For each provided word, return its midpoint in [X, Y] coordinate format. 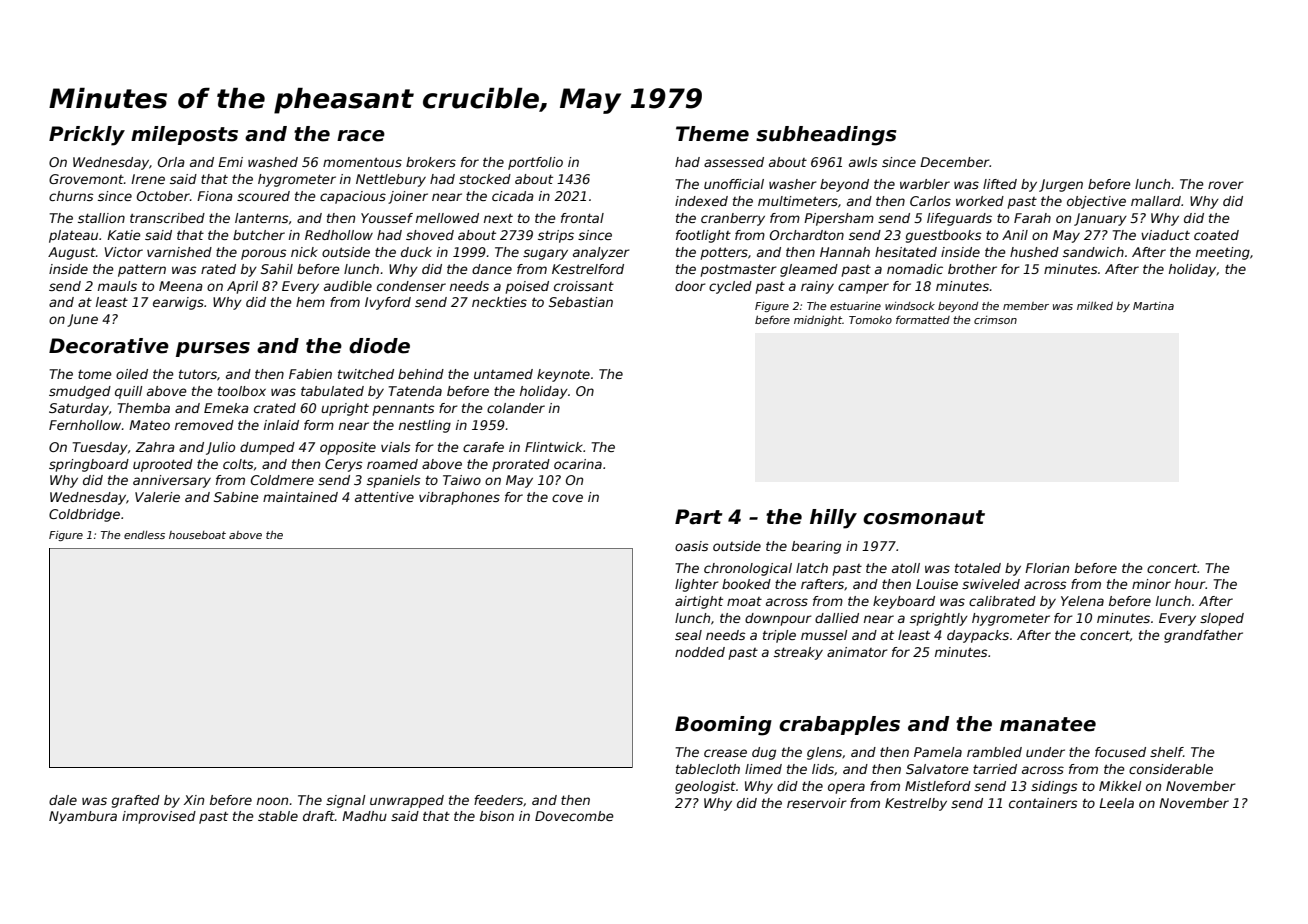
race [361, 136]
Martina [1153, 306]
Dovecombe [574, 816]
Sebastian [581, 302]
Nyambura [83, 817]
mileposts [184, 135]
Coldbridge [84, 515]
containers [1043, 803]
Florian [1047, 568]
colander [516, 408]
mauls [117, 286]
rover [1226, 185]
